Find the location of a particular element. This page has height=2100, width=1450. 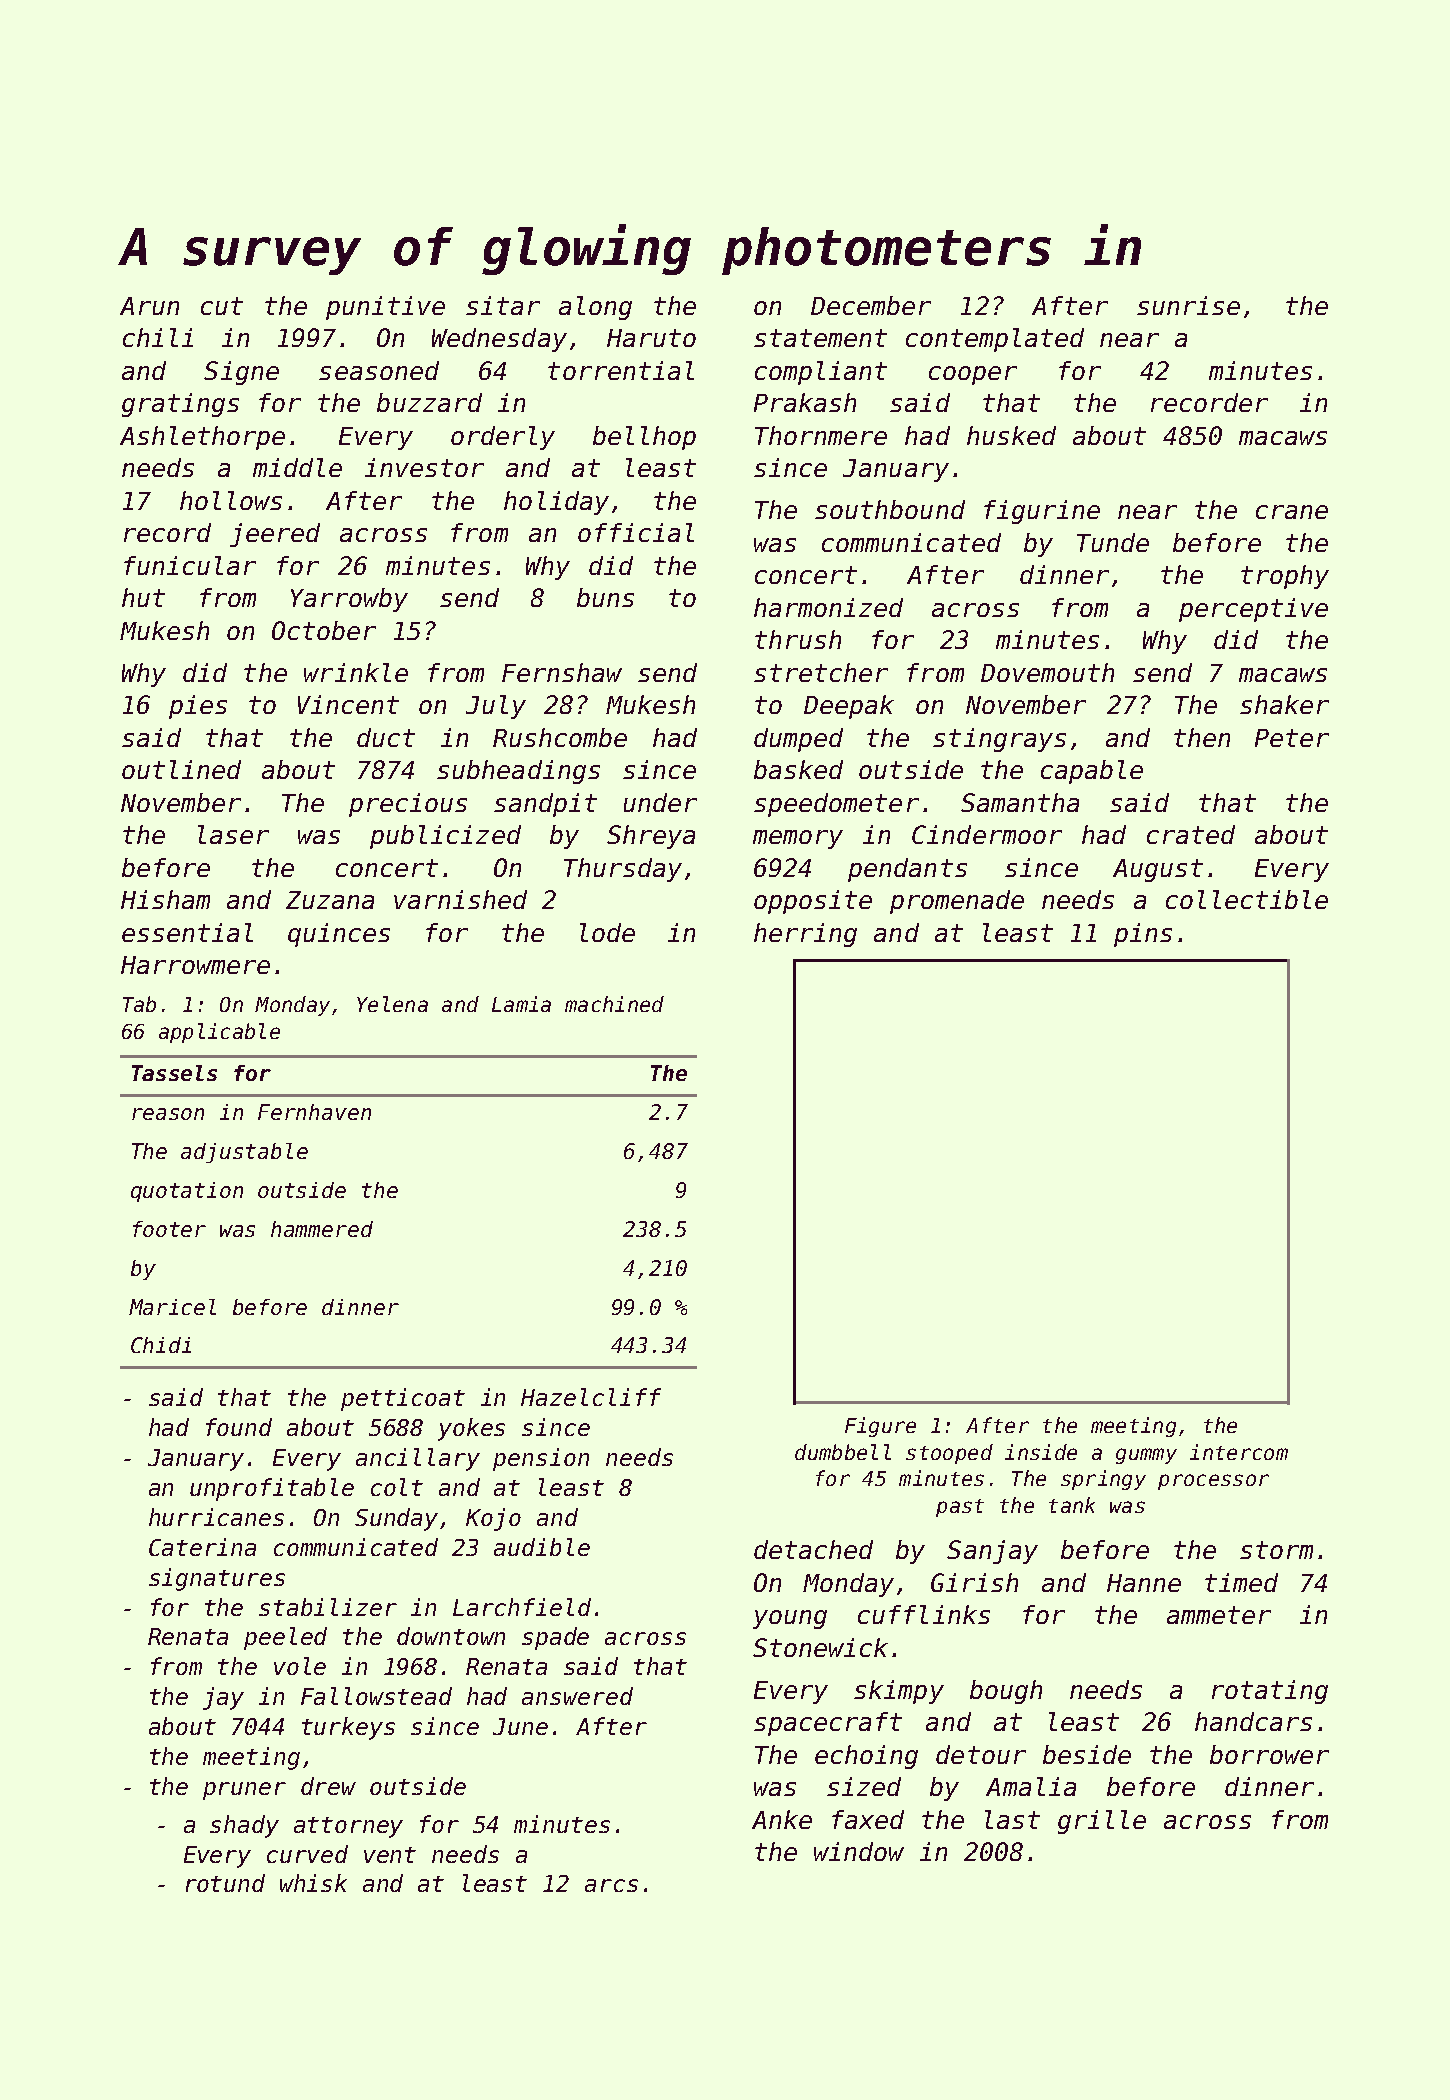

reason is located at coordinates (168, 1114).
